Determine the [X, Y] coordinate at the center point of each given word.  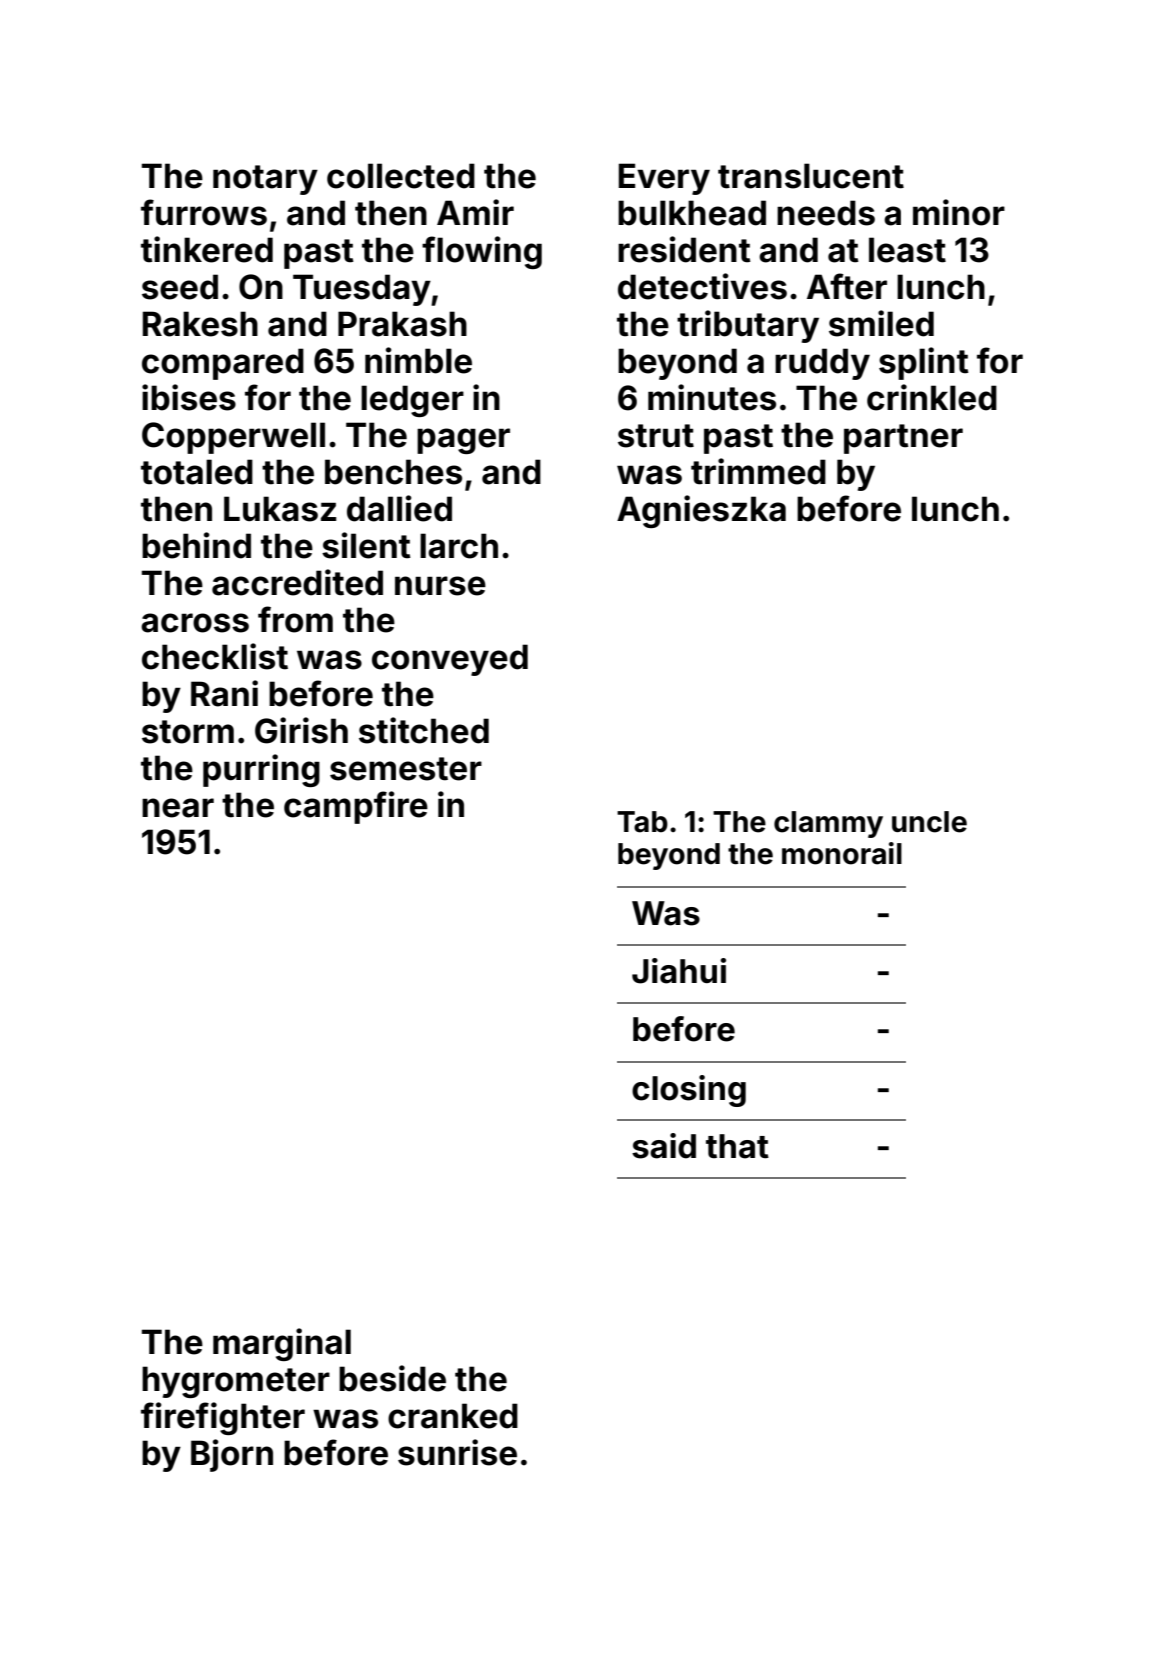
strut [656, 436]
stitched [424, 730]
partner [903, 439]
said [664, 1146]
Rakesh [200, 324]
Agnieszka [701, 511]
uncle [929, 822]
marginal [282, 1344]
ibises [189, 397]
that [737, 1146]
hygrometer [236, 1382]
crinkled [932, 397]
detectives [702, 286]
